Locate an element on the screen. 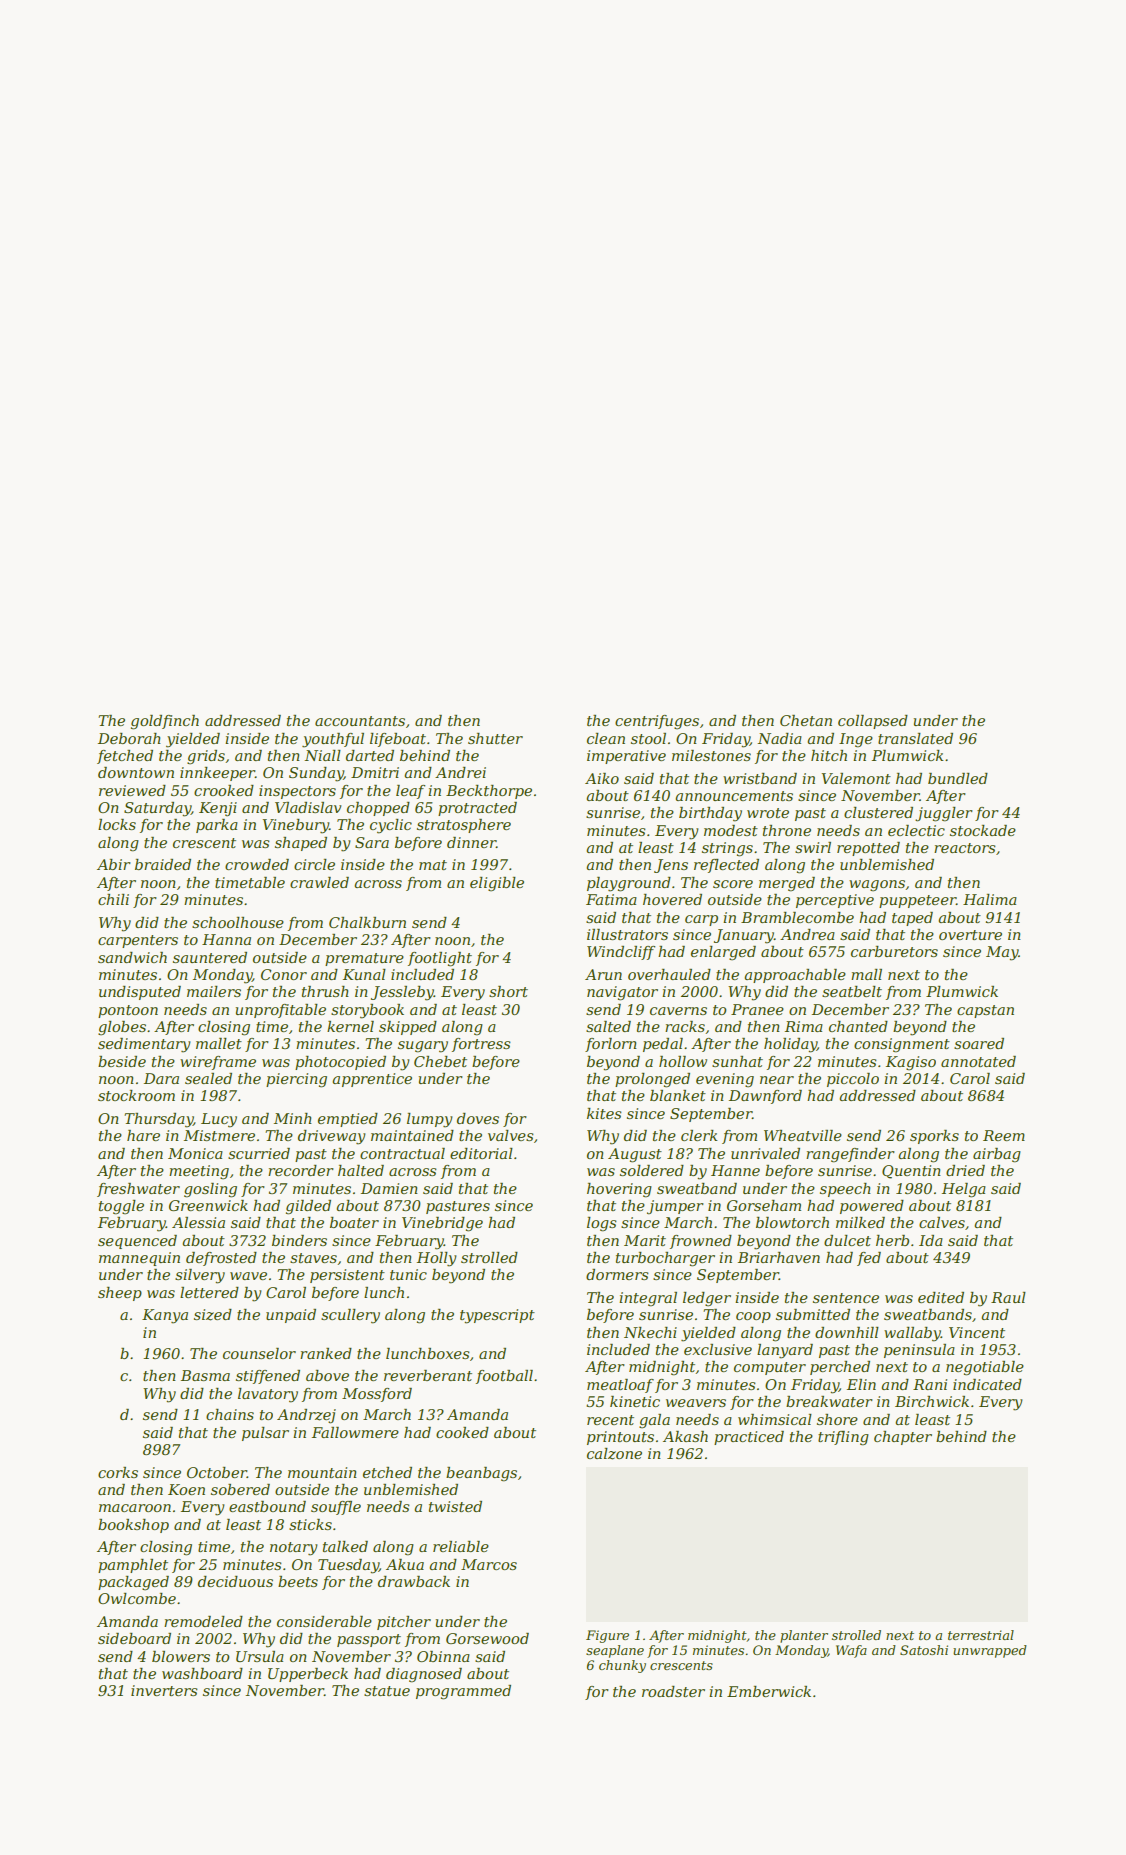 The height and width of the screenshot is (1855, 1126). Abir is located at coordinates (114, 864).
